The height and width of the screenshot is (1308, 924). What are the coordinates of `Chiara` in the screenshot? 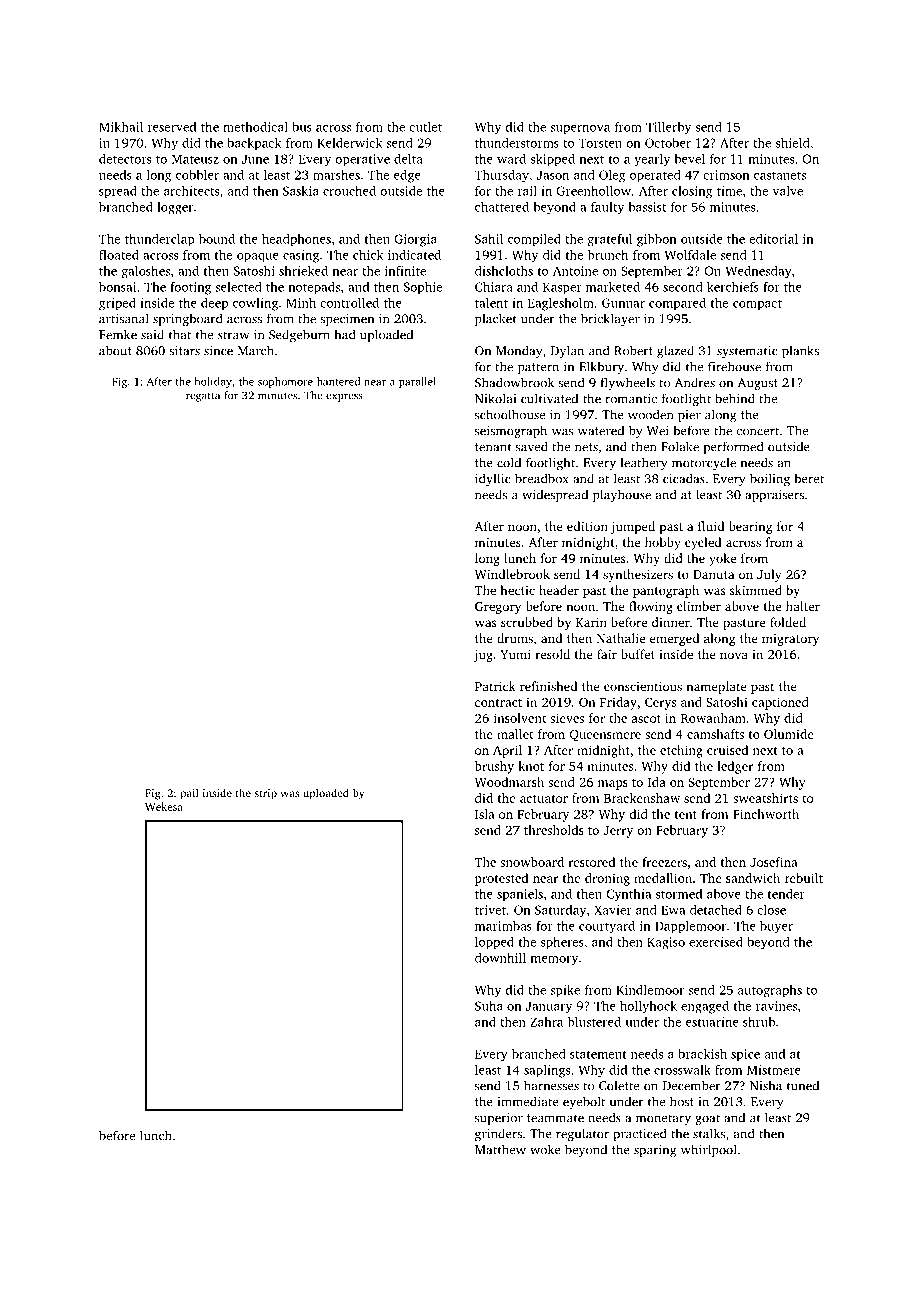 It's located at (494, 287).
